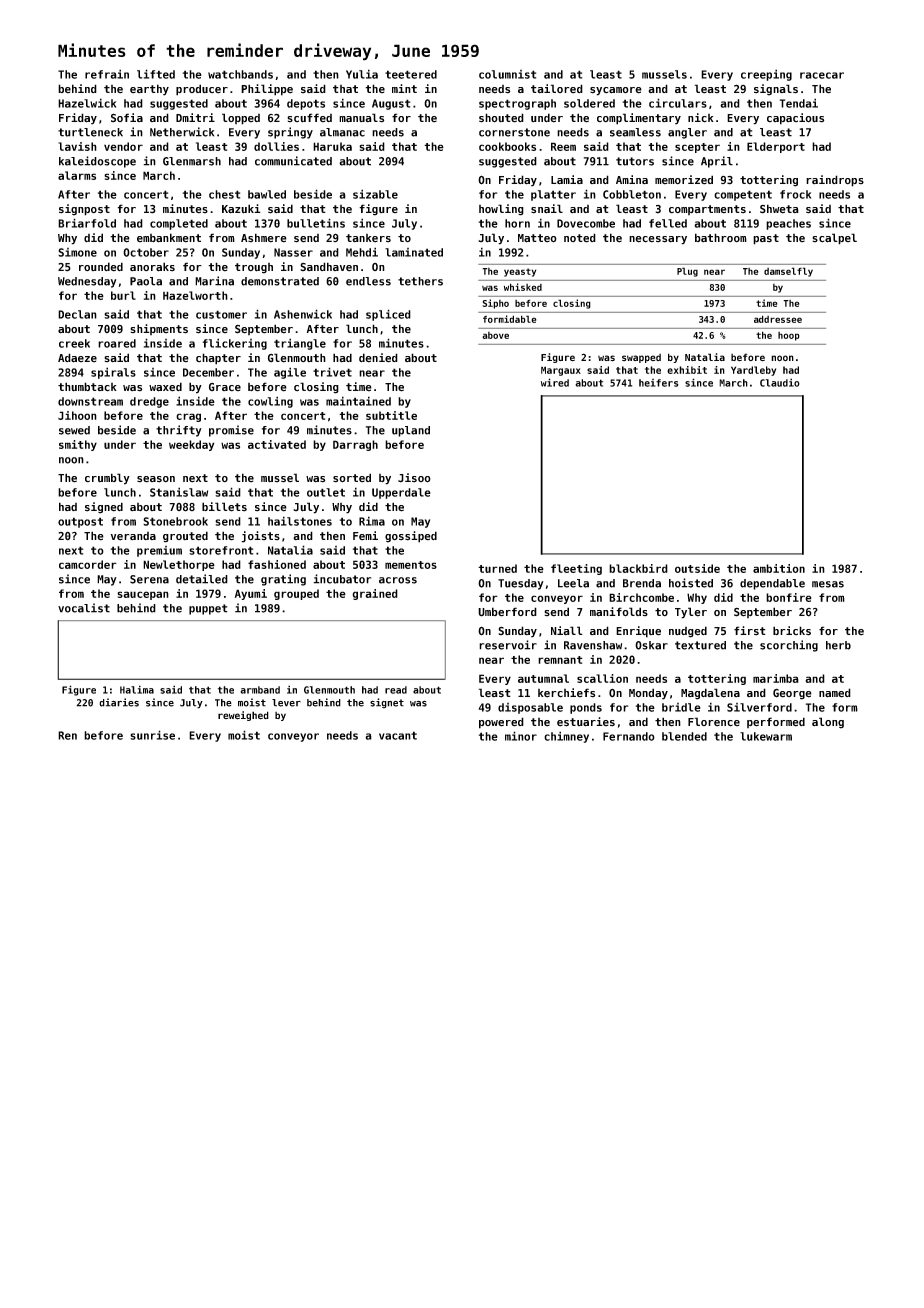 Image resolution: width=924 pixels, height=1308 pixels. What do you see at coordinates (221, 314) in the document?
I see `customer` at bounding box center [221, 314].
